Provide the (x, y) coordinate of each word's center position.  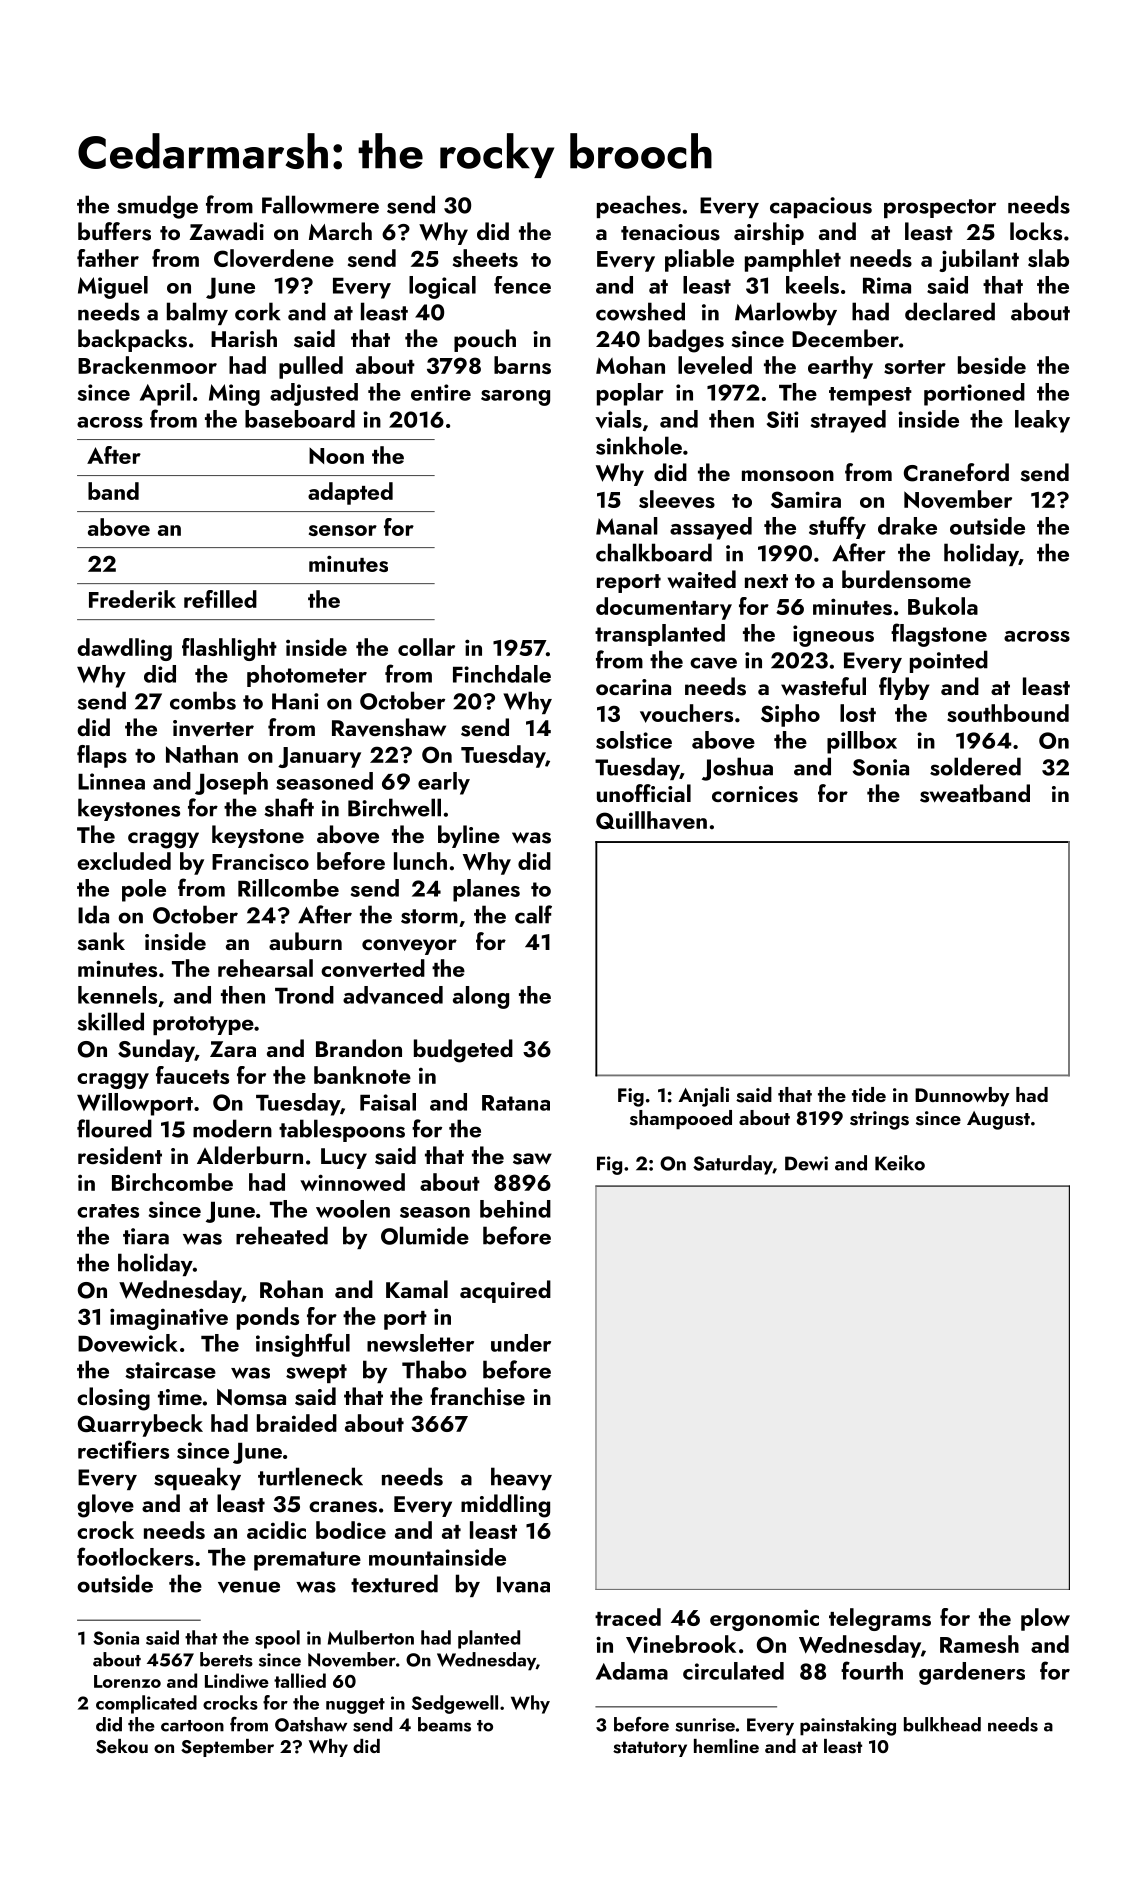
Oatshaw (311, 1724)
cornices (755, 794)
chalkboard (654, 552)
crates (108, 1211)
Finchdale (502, 674)
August (998, 1120)
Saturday (733, 1165)
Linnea (111, 781)
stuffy (837, 527)
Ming (234, 395)
